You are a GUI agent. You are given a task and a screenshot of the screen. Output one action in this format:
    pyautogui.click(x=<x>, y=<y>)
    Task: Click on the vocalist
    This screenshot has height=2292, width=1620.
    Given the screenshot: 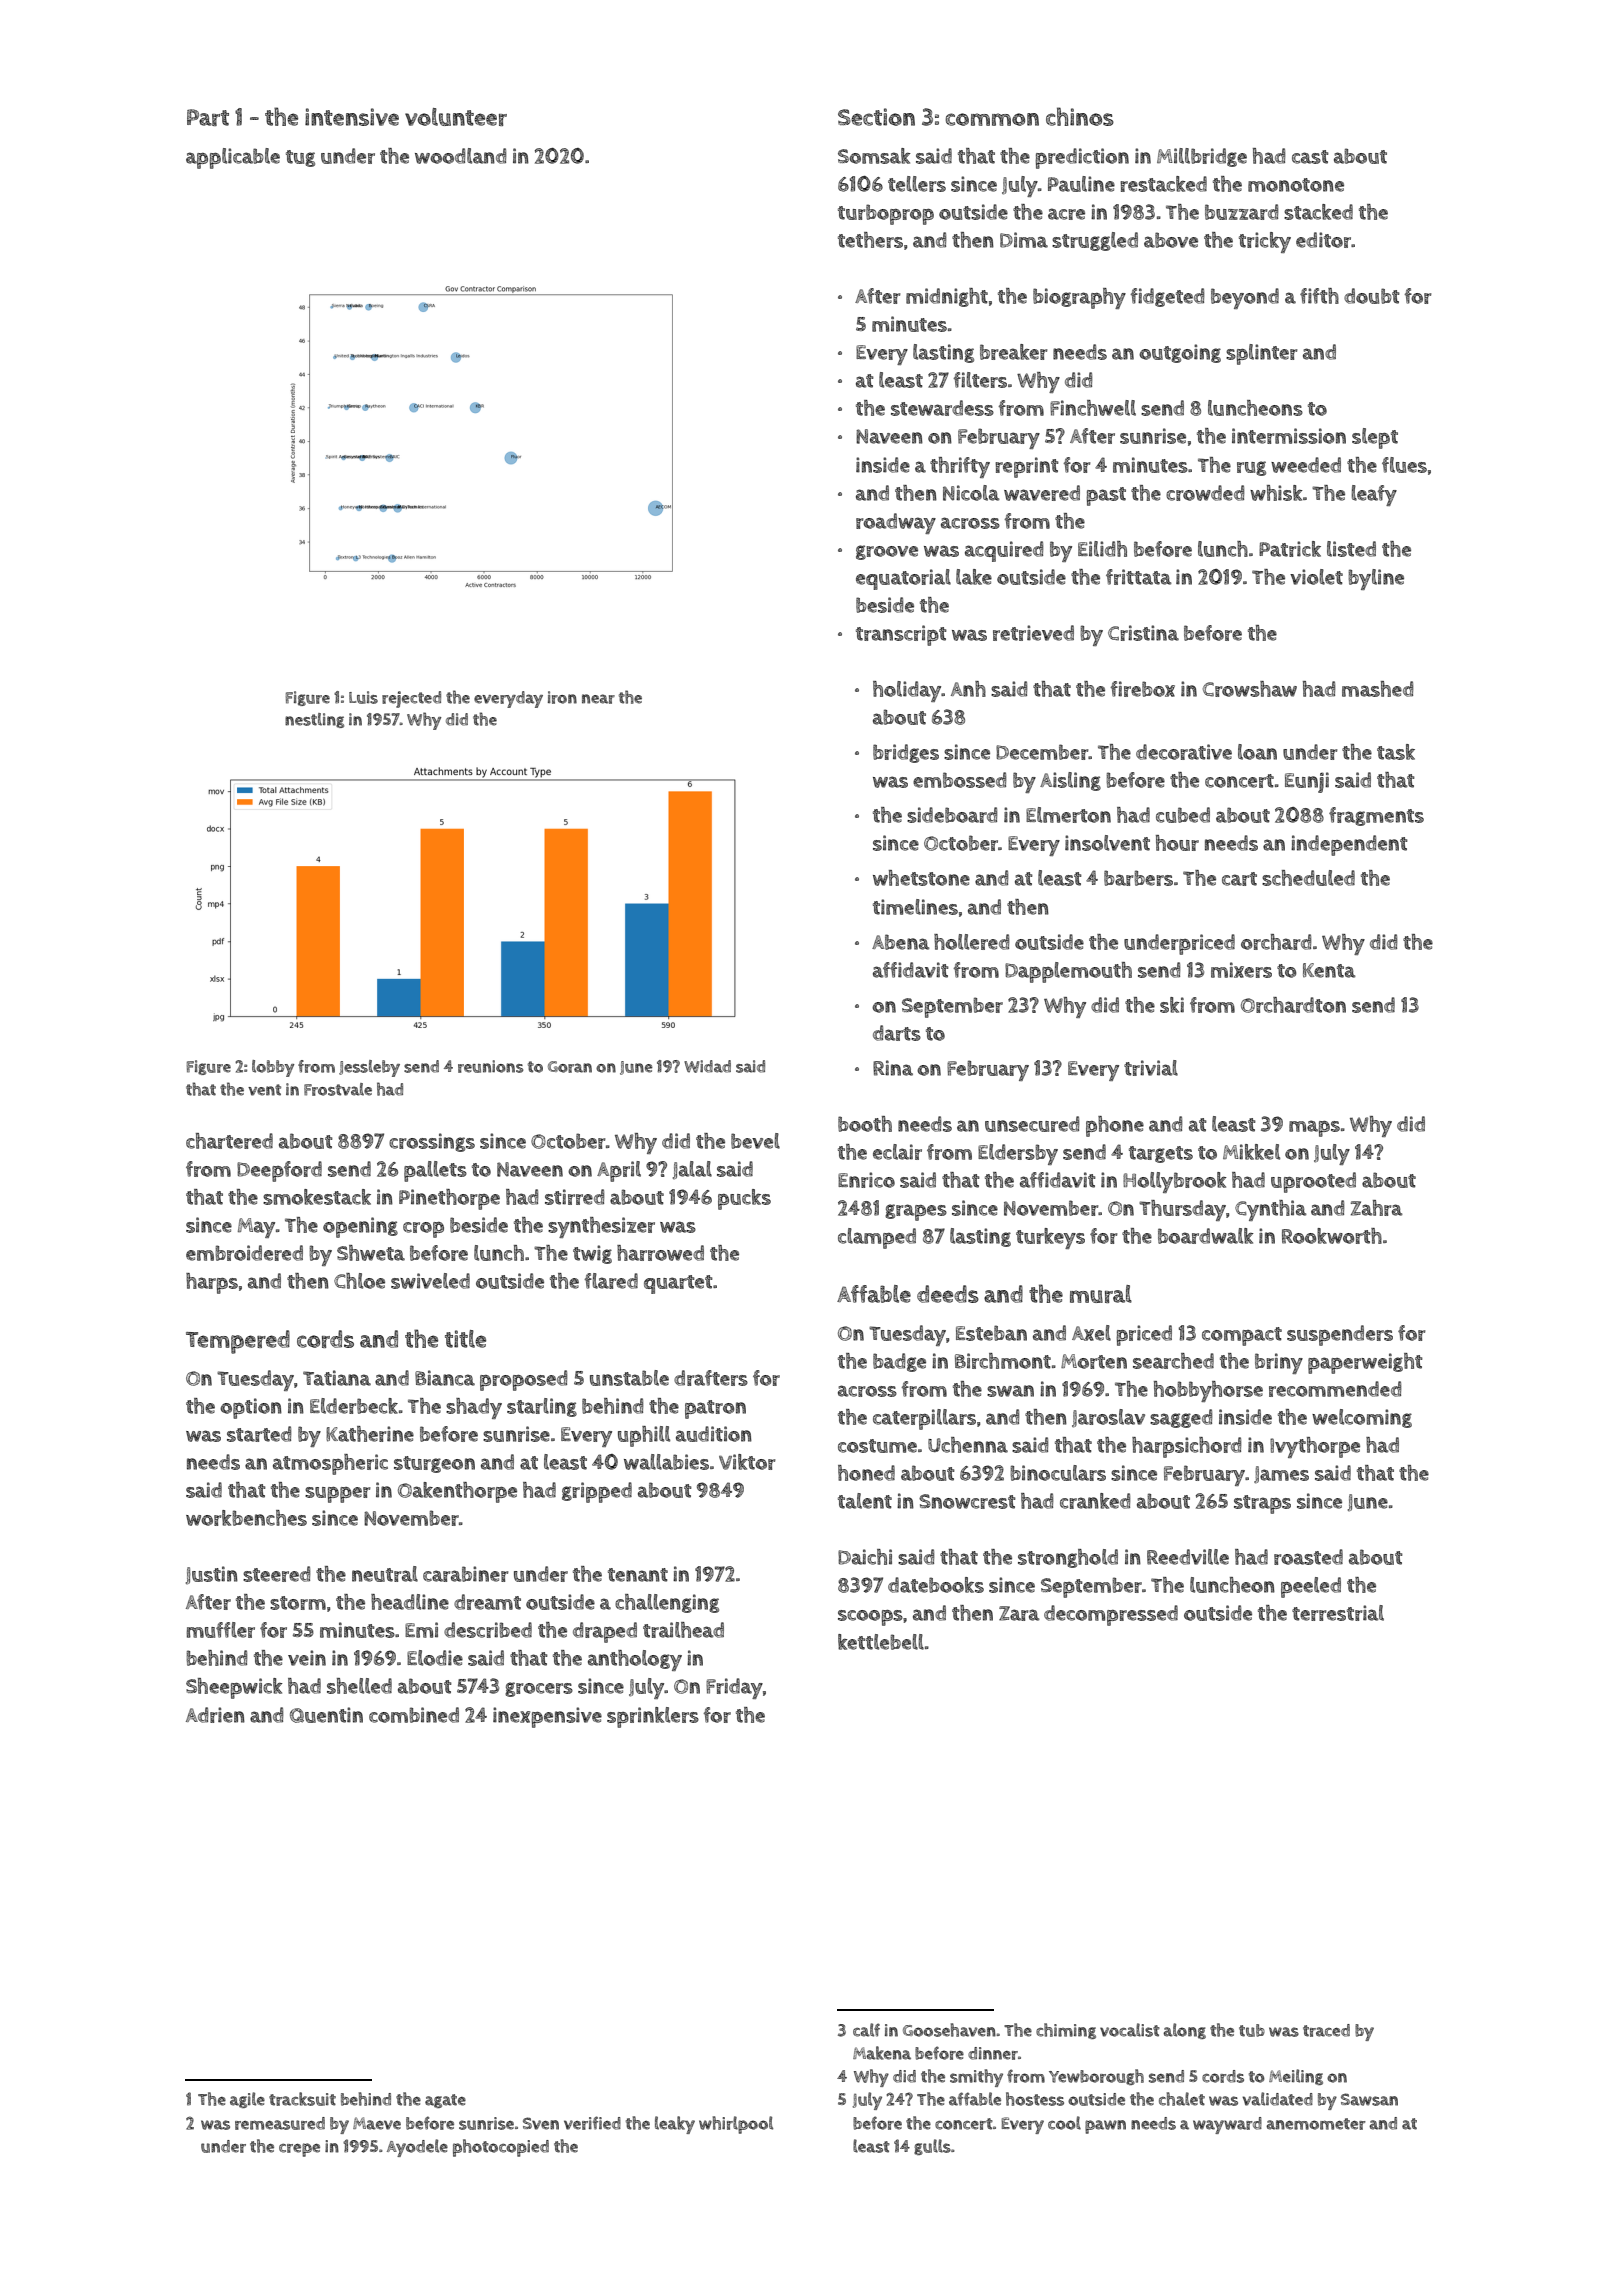 What is the action you would take?
    pyautogui.click(x=1130, y=2030)
